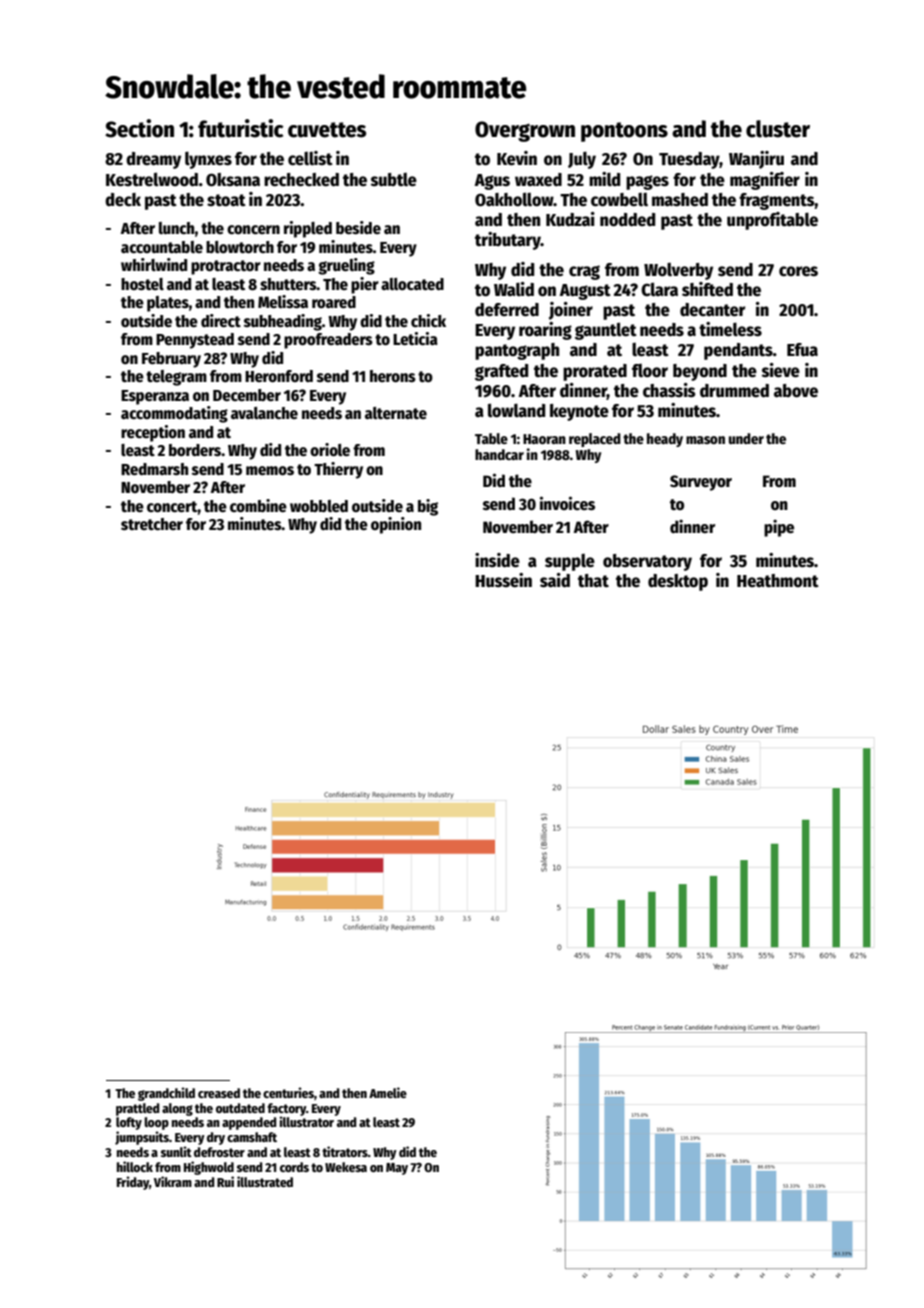  Describe the element at coordinates (678, 582) in the screenshot. I see `desktop` at that location.
